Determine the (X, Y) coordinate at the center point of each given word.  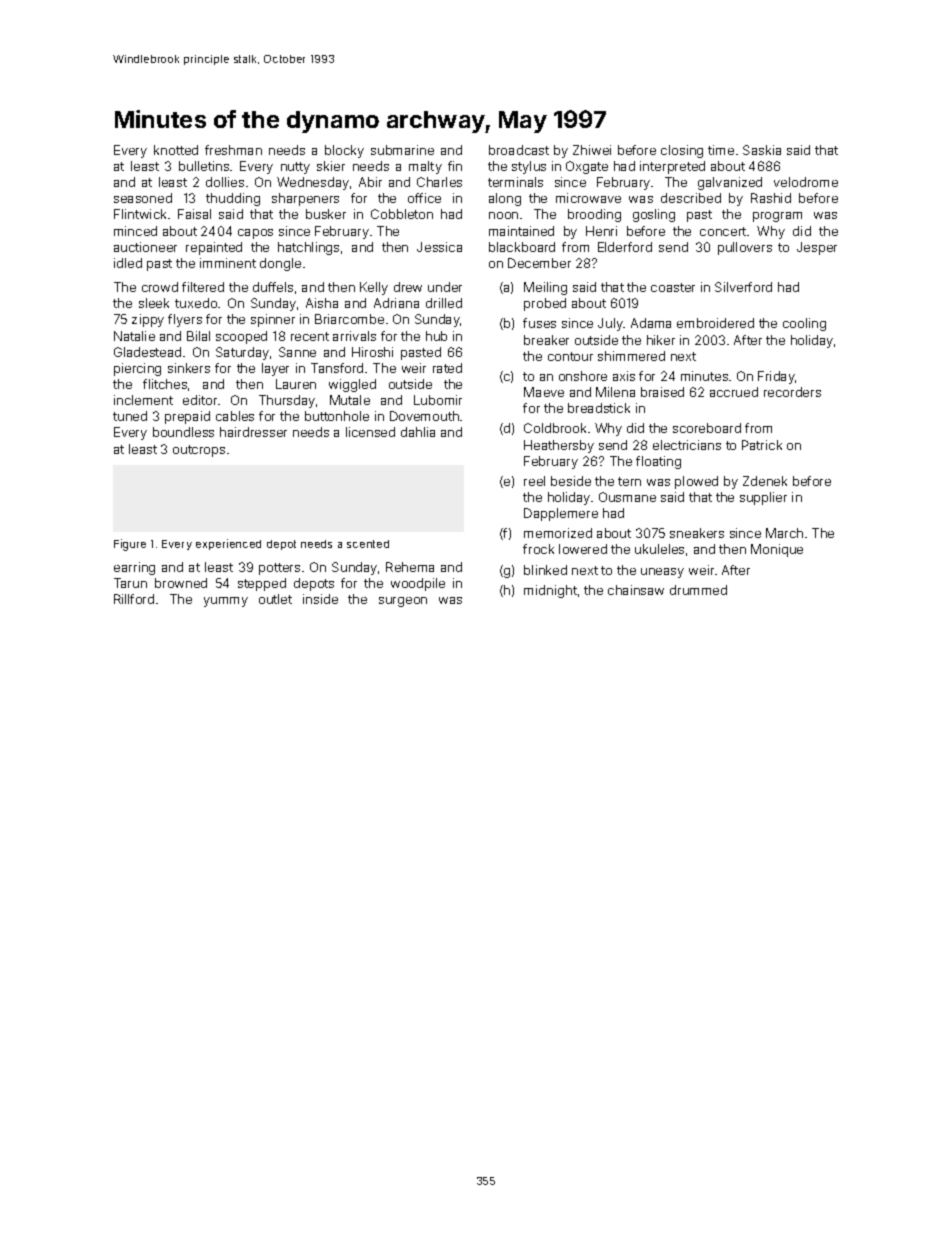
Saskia (762, 150)
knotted (176, 150)
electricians (687, 445)
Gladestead (147, 352)
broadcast (519, 150)
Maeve (544, 392)
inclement (143, 400)
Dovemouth (424, 416)
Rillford (134, 599)
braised (662, 392)
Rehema (410, 567)
